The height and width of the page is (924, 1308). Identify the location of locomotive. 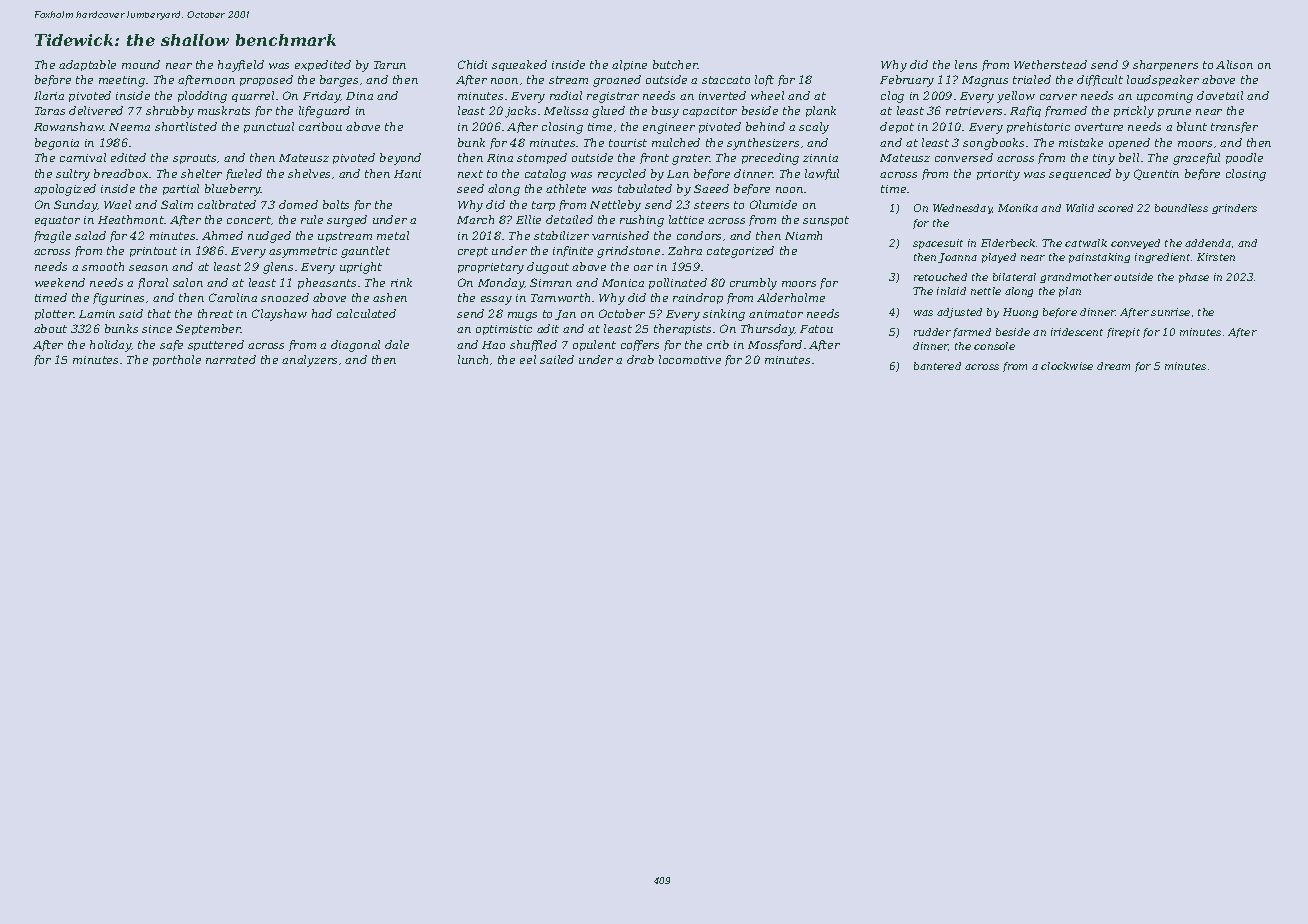
(690, 359).
